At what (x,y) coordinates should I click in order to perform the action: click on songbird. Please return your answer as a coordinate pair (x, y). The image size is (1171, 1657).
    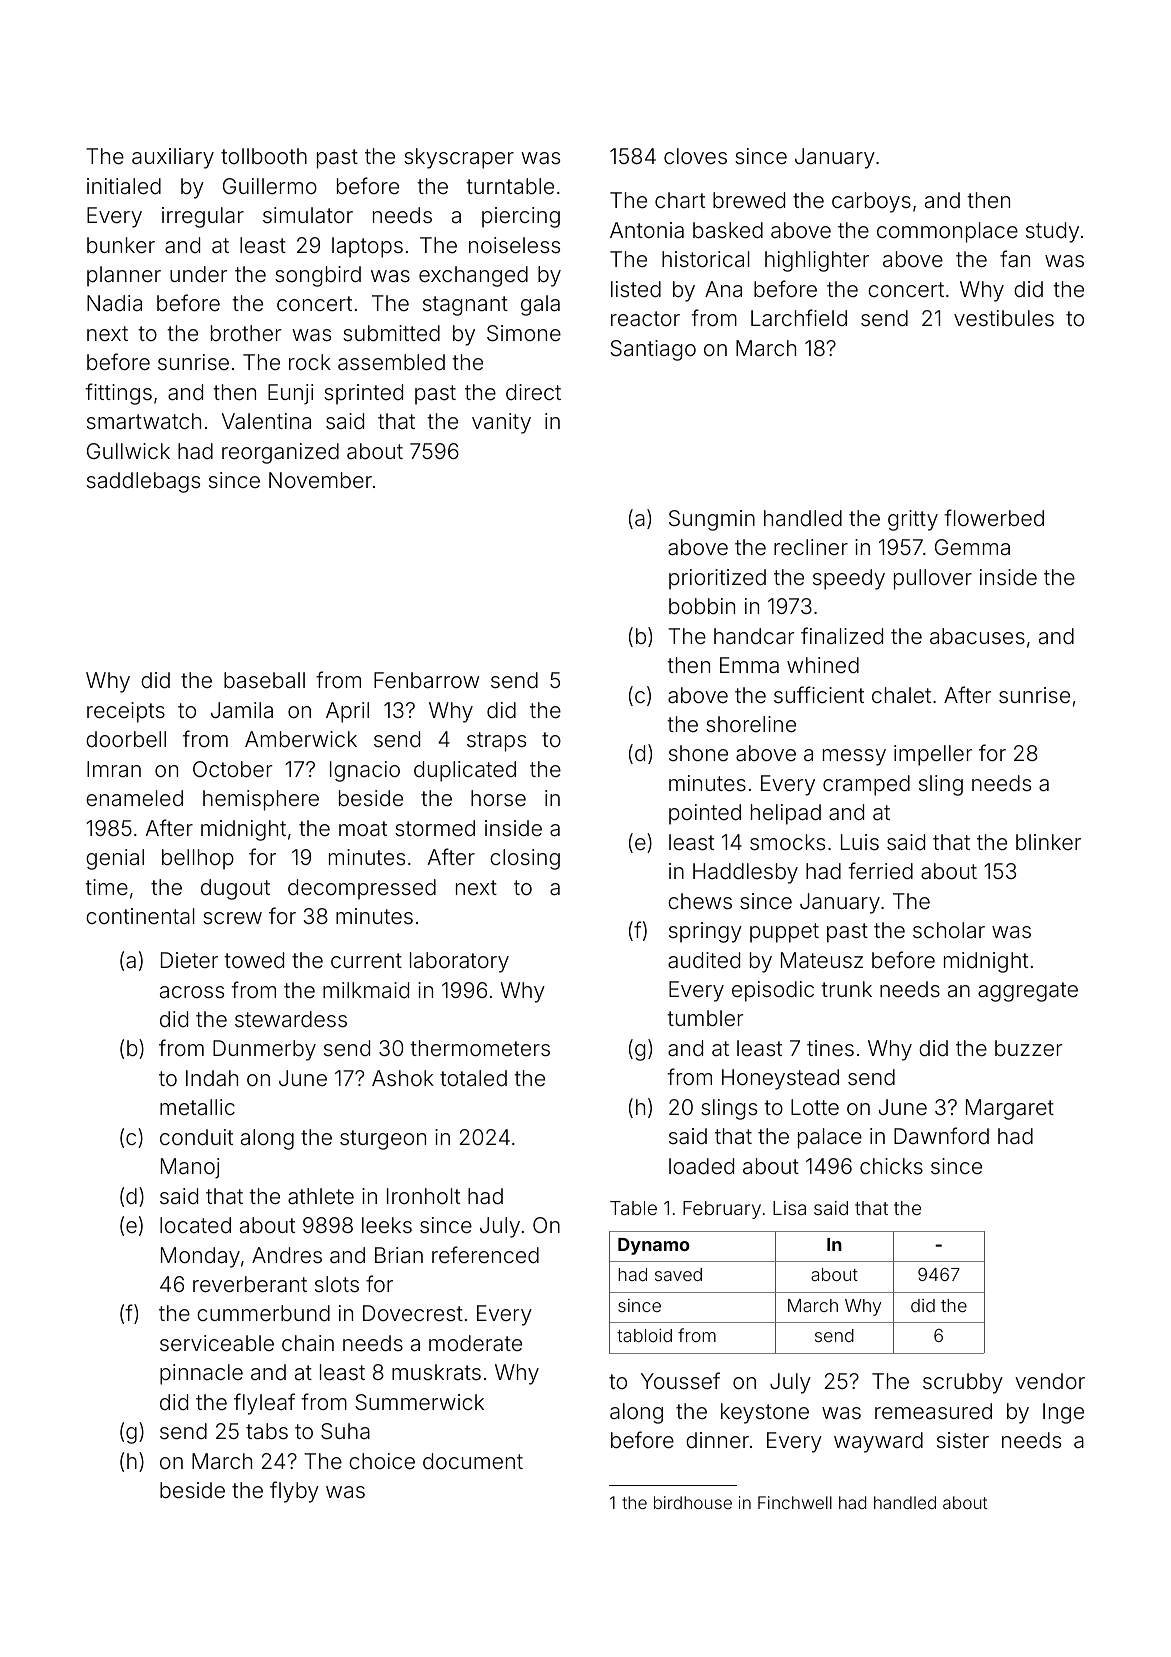
    Looking at the image, I should click on (318, 276).
